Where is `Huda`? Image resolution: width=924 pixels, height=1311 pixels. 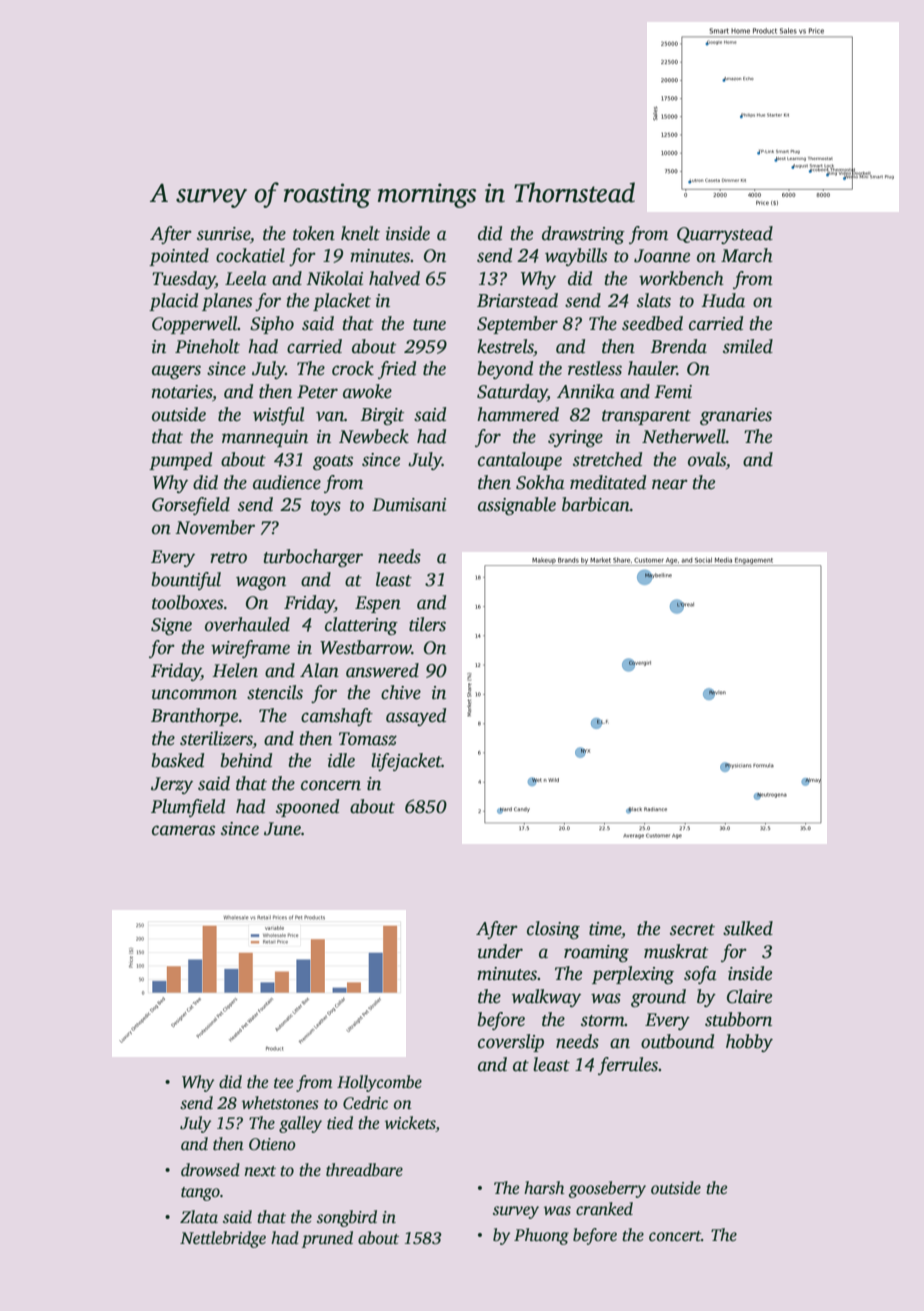
Huda is located at coordinates (723, 300).
